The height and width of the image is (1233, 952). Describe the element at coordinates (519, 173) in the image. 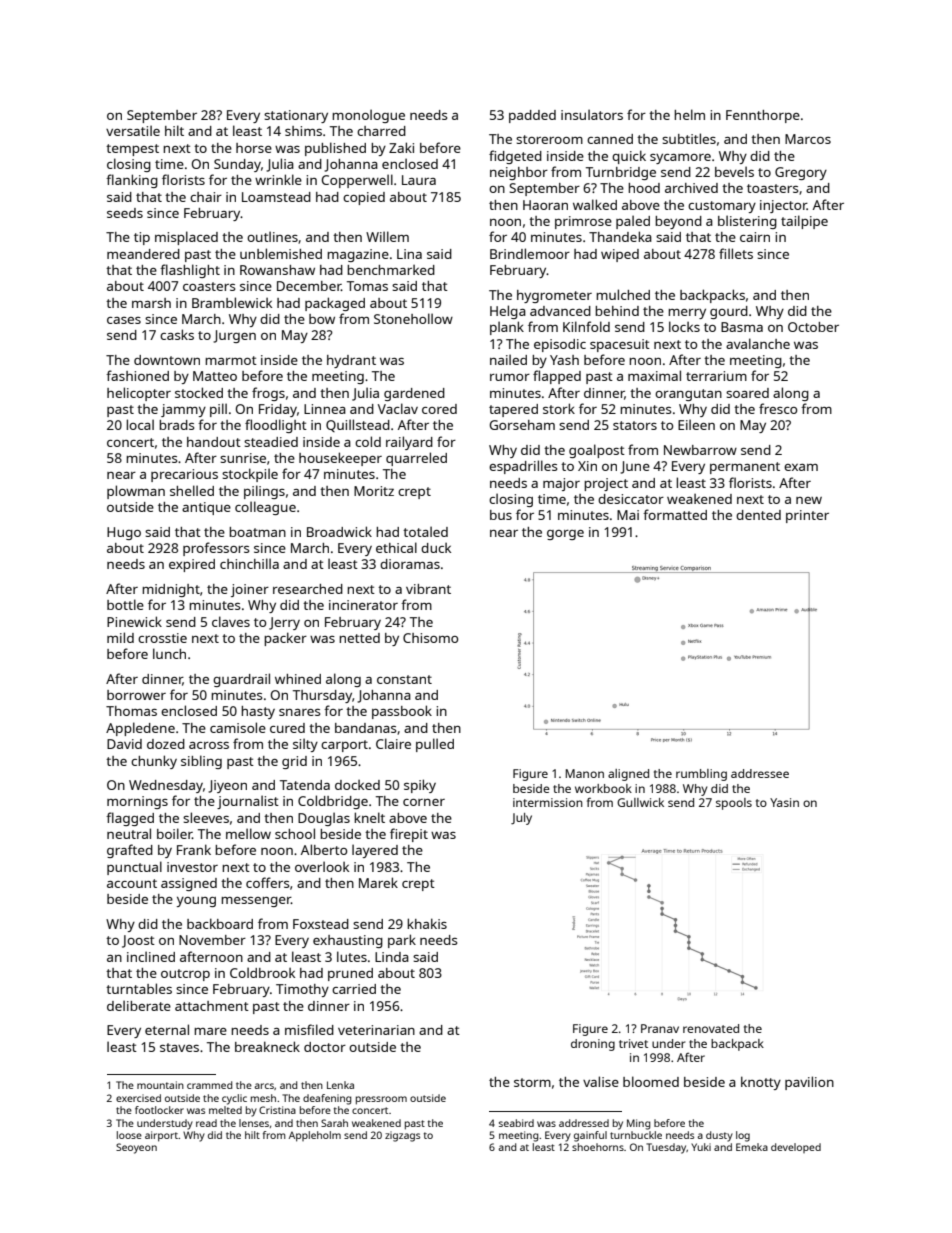

I see `neighbor` at that location.
